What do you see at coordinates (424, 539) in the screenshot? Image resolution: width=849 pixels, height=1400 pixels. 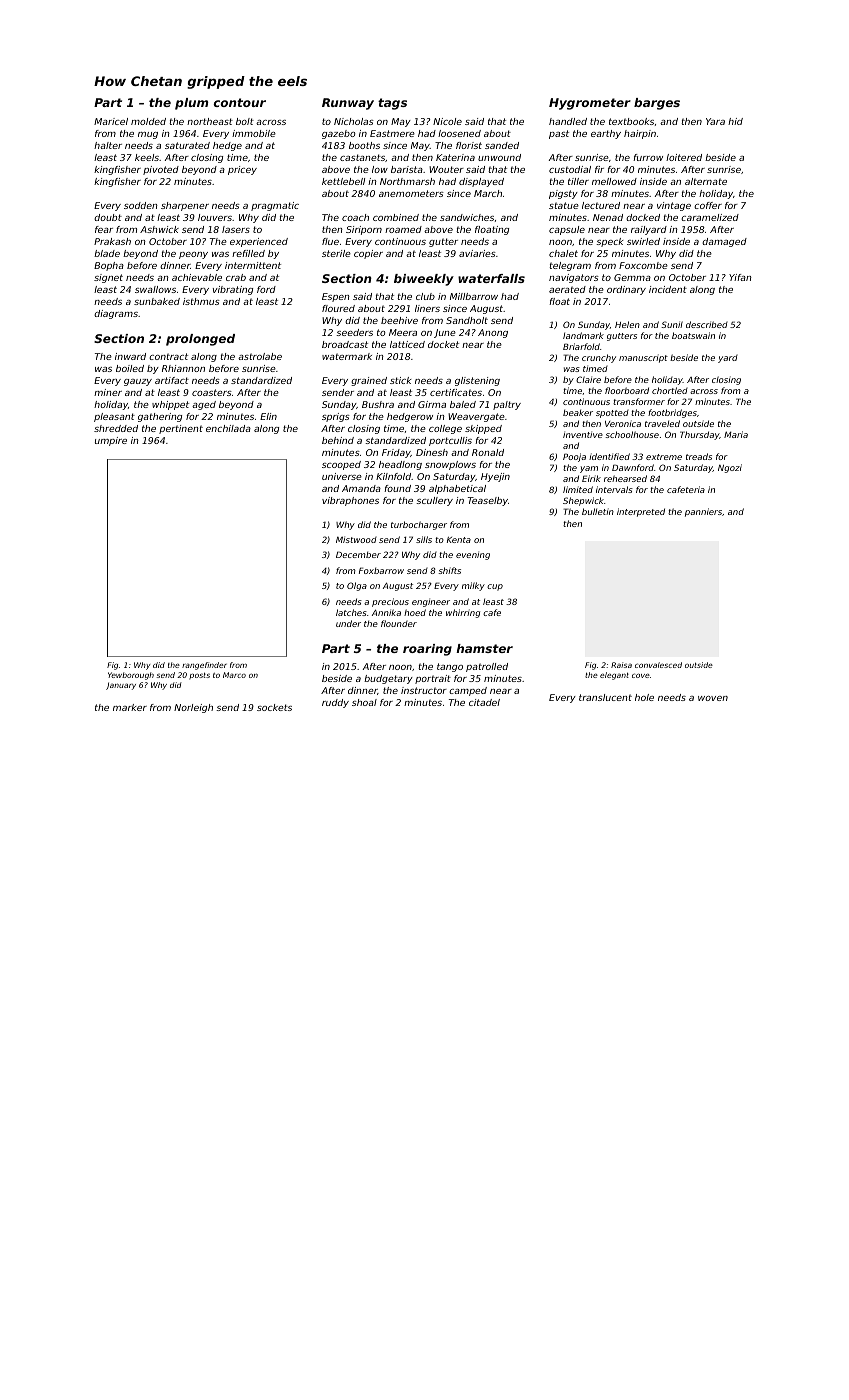 I see `sills` at bounding box center [424, 539].
